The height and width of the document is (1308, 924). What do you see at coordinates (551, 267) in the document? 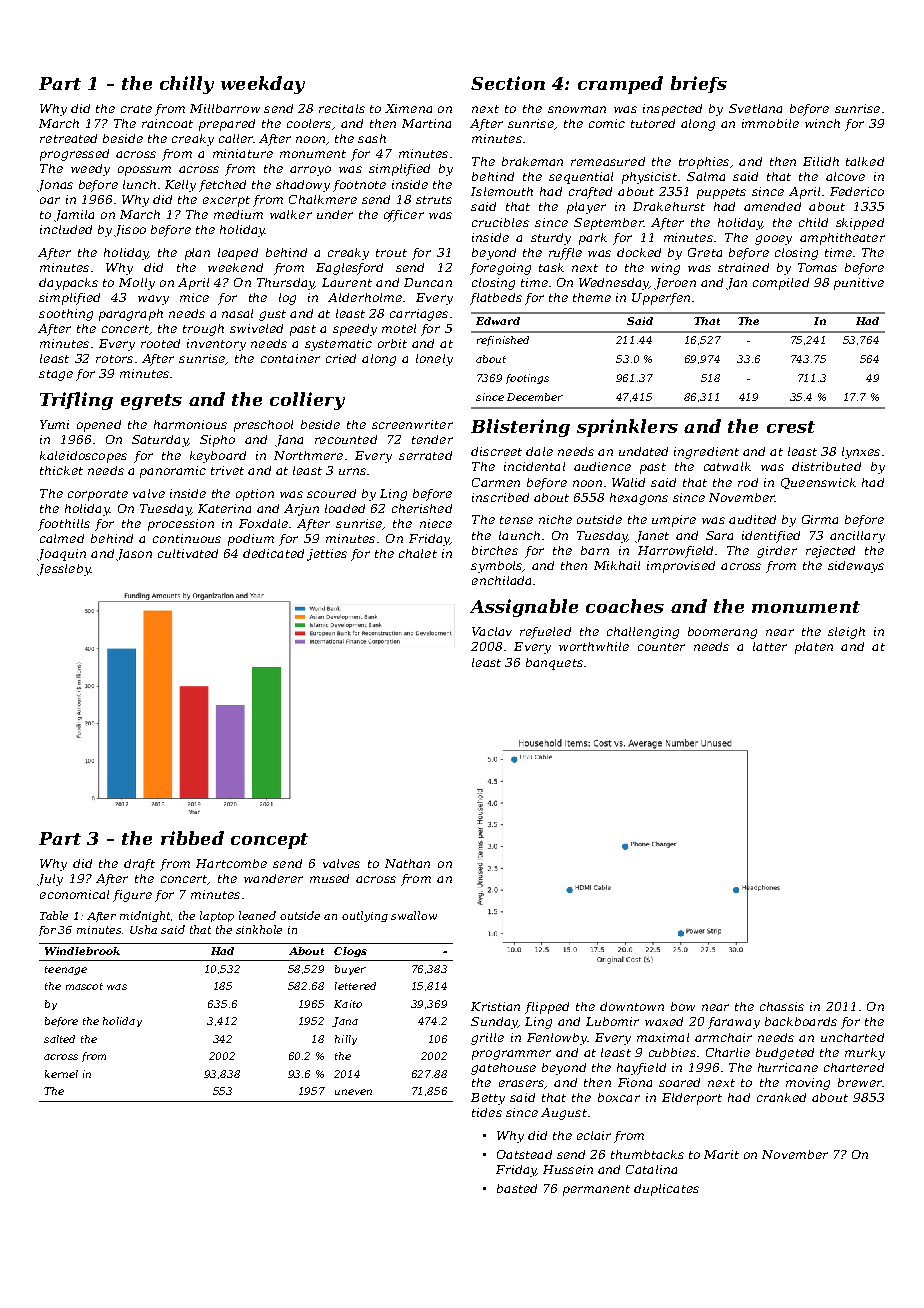
I see `task` at bounding box center [551, 267].
